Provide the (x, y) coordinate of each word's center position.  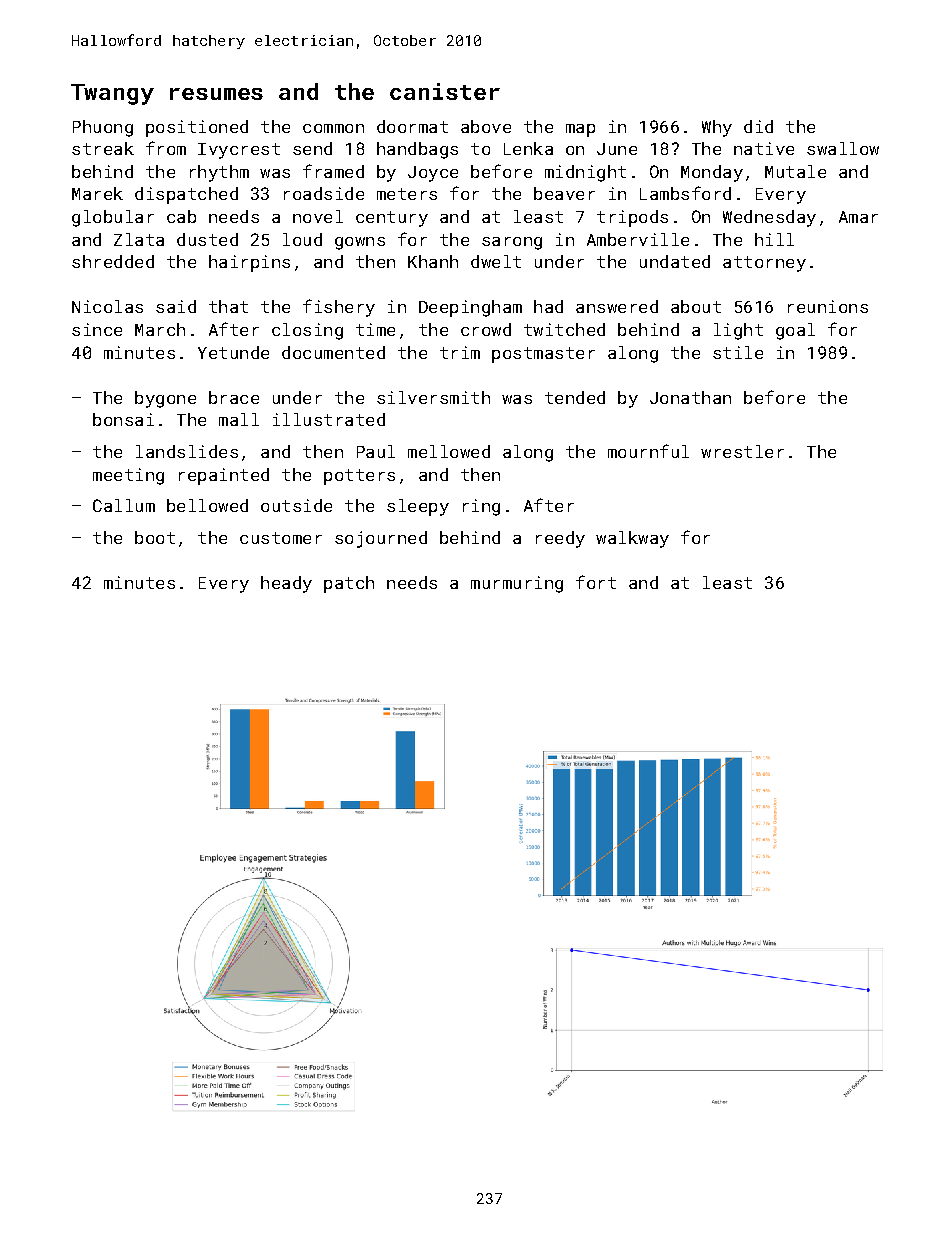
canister (445, 91)
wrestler (742, 451)
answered (617, 306)
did (758, 126)
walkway (632, 539)
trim (460, 352)
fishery (339, 308)
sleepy (418, 507)
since (97, 329)
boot (155, 537)
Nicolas (107, 306)
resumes (216, 94)
